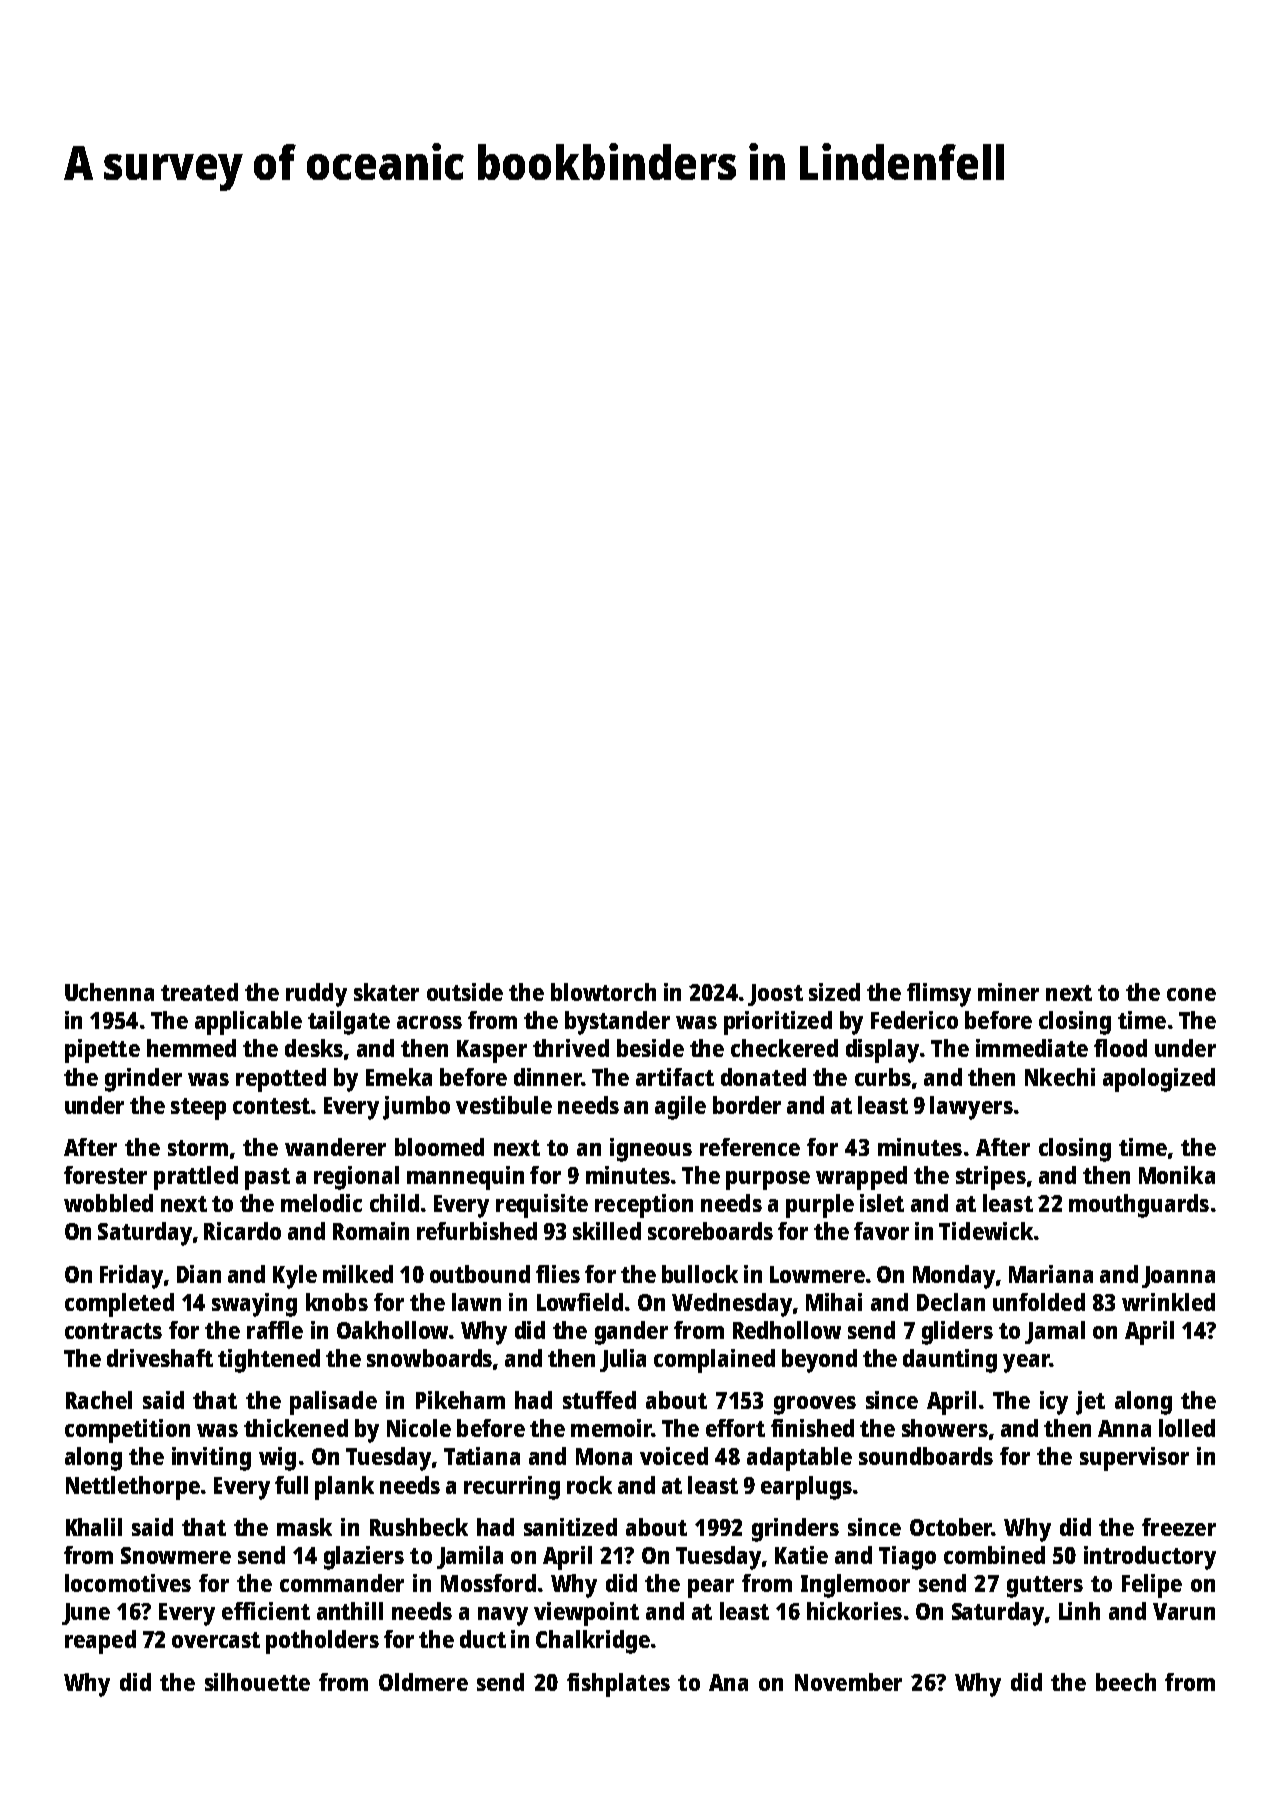  I want to click on silhouette, so click(257, 1682).
